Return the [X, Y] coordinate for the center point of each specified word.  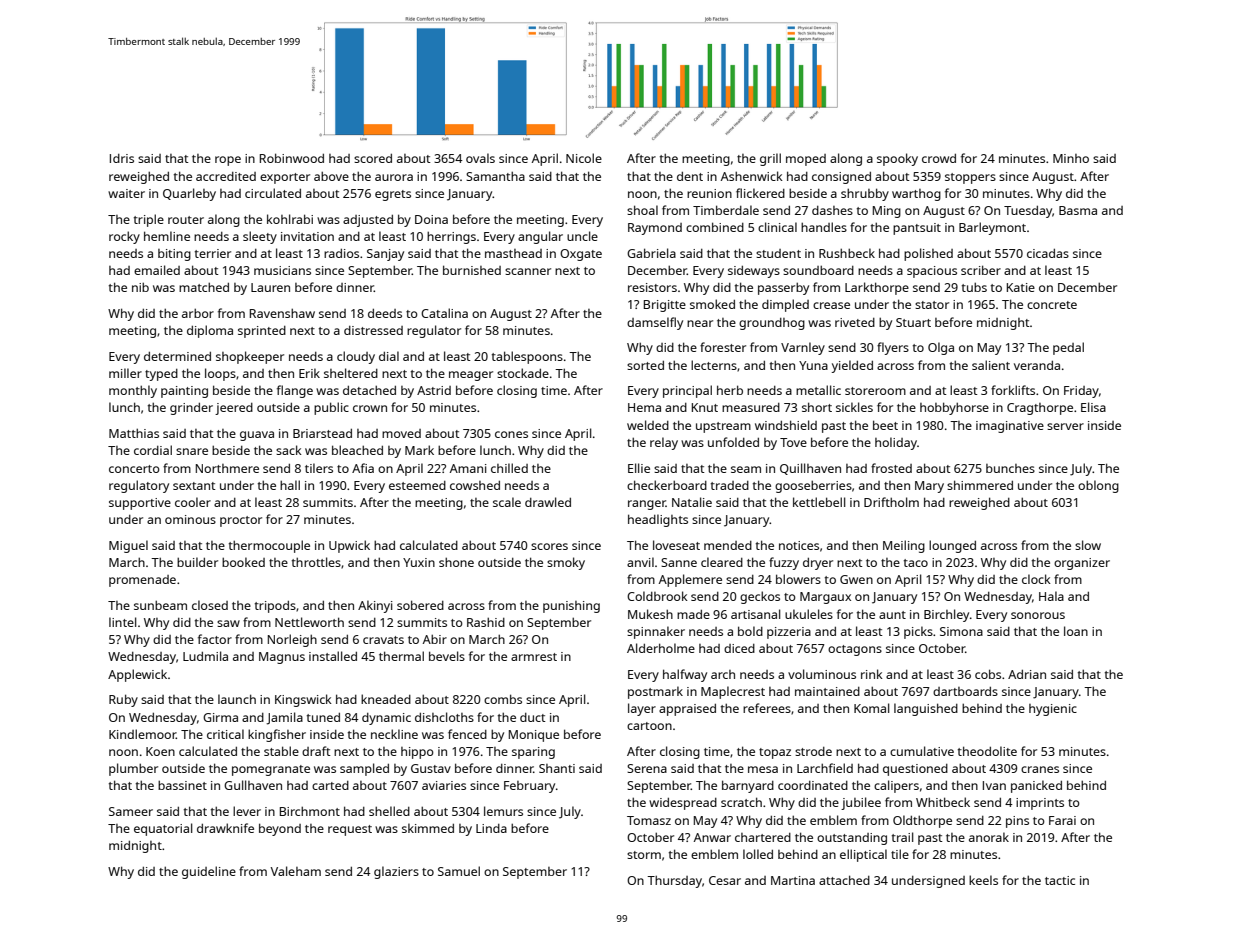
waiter [126, 193]
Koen [160, 751]
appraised [687, 710]
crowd [939, 158]
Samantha [495, 176]
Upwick [349, 546]
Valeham [296, 871]
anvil [640, 562]
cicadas [1048, 253]
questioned [915, 770]
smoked [712, 304]
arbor [198, 313]
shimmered [980, 485]
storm [644, 855]
